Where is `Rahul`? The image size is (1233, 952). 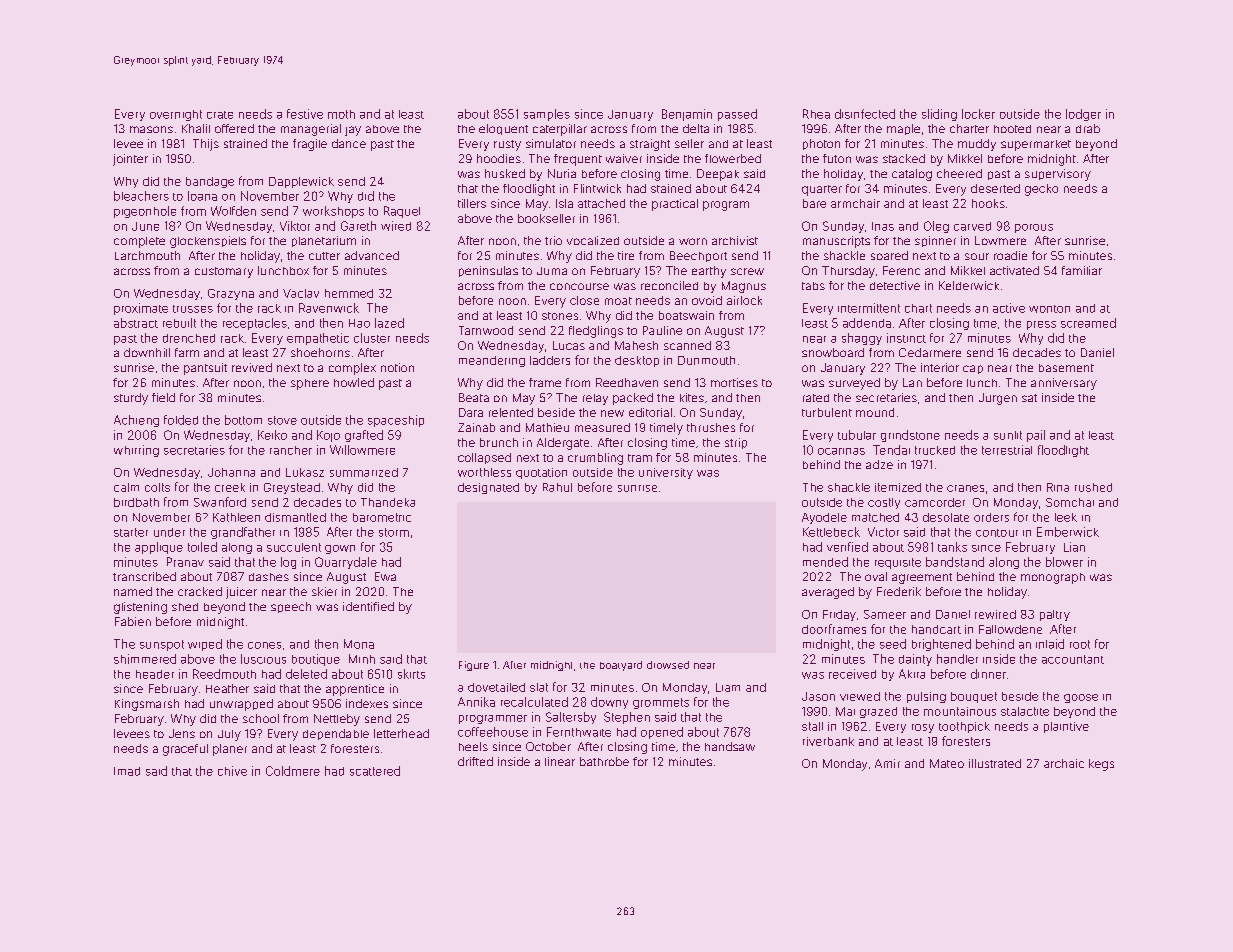
Rahul is located at coordinates (557, 487).
